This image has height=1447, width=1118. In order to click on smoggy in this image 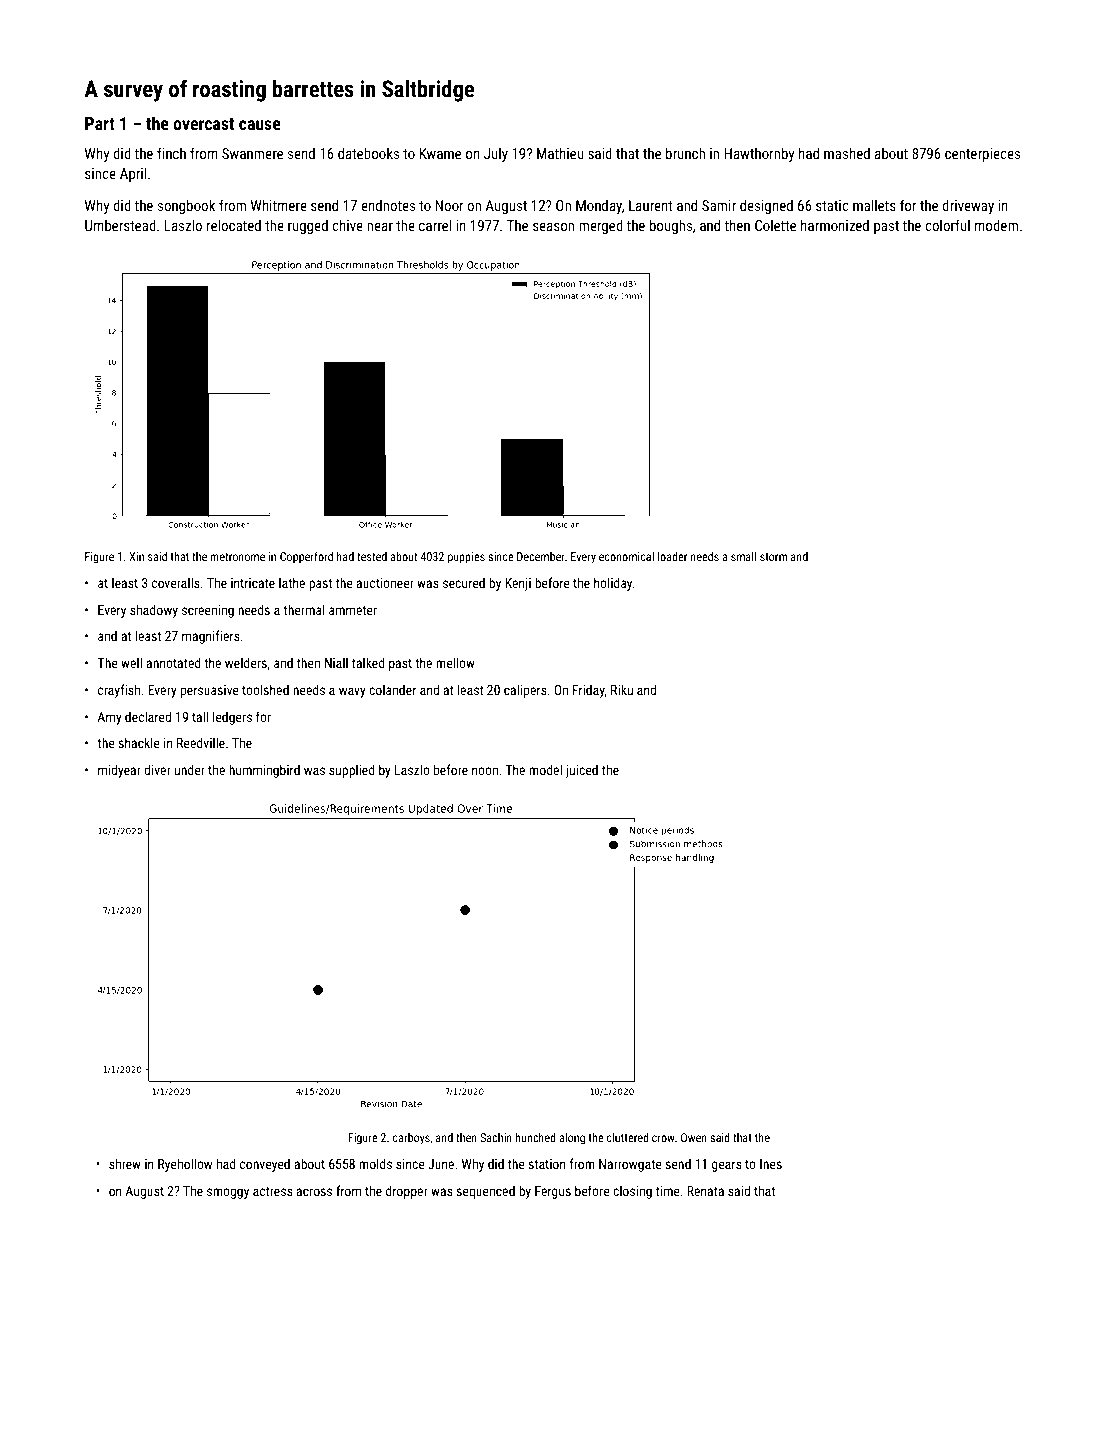, I will do `click(228, 1193)`.
